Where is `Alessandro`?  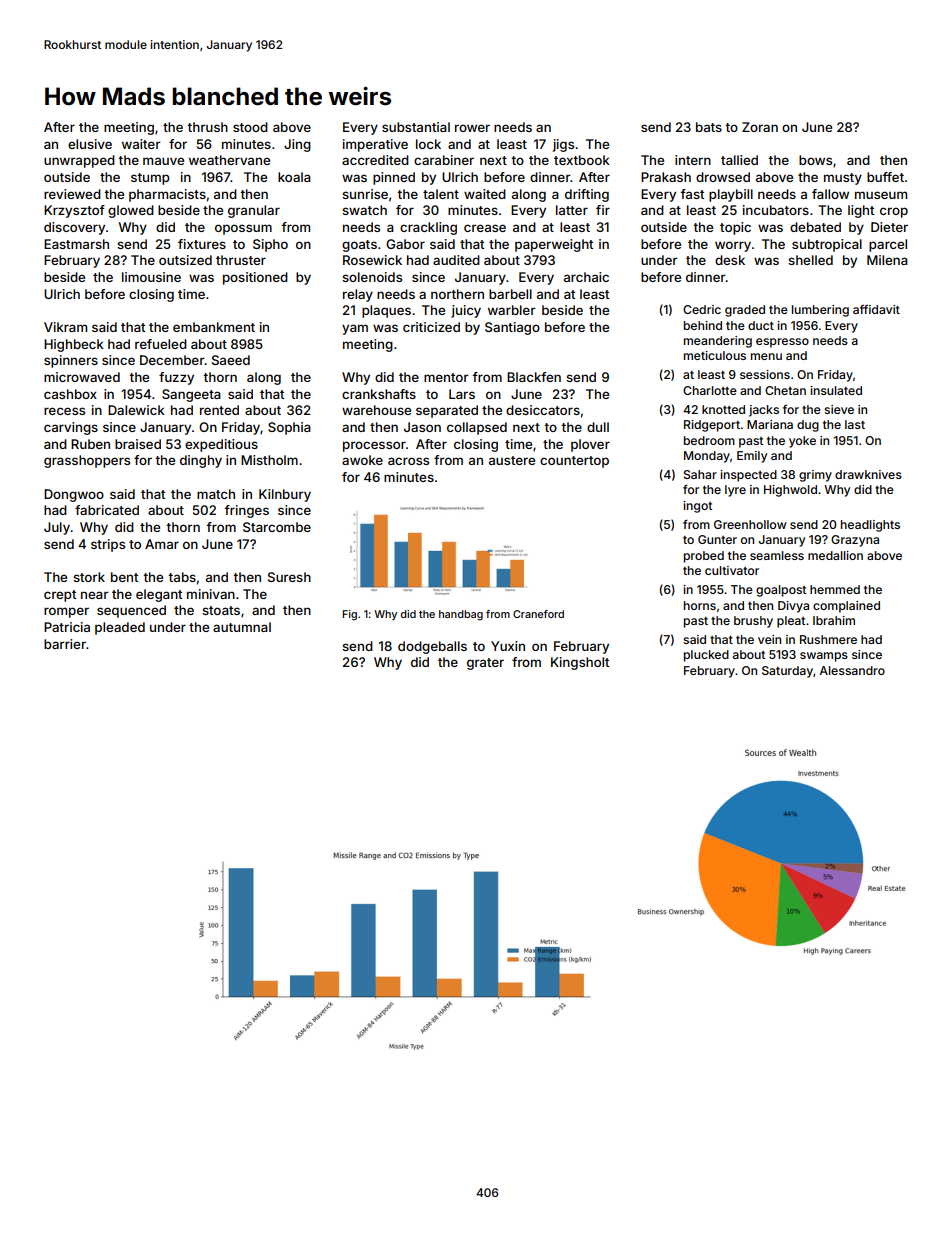 Alessandro is located at coordinates (852, 670).
